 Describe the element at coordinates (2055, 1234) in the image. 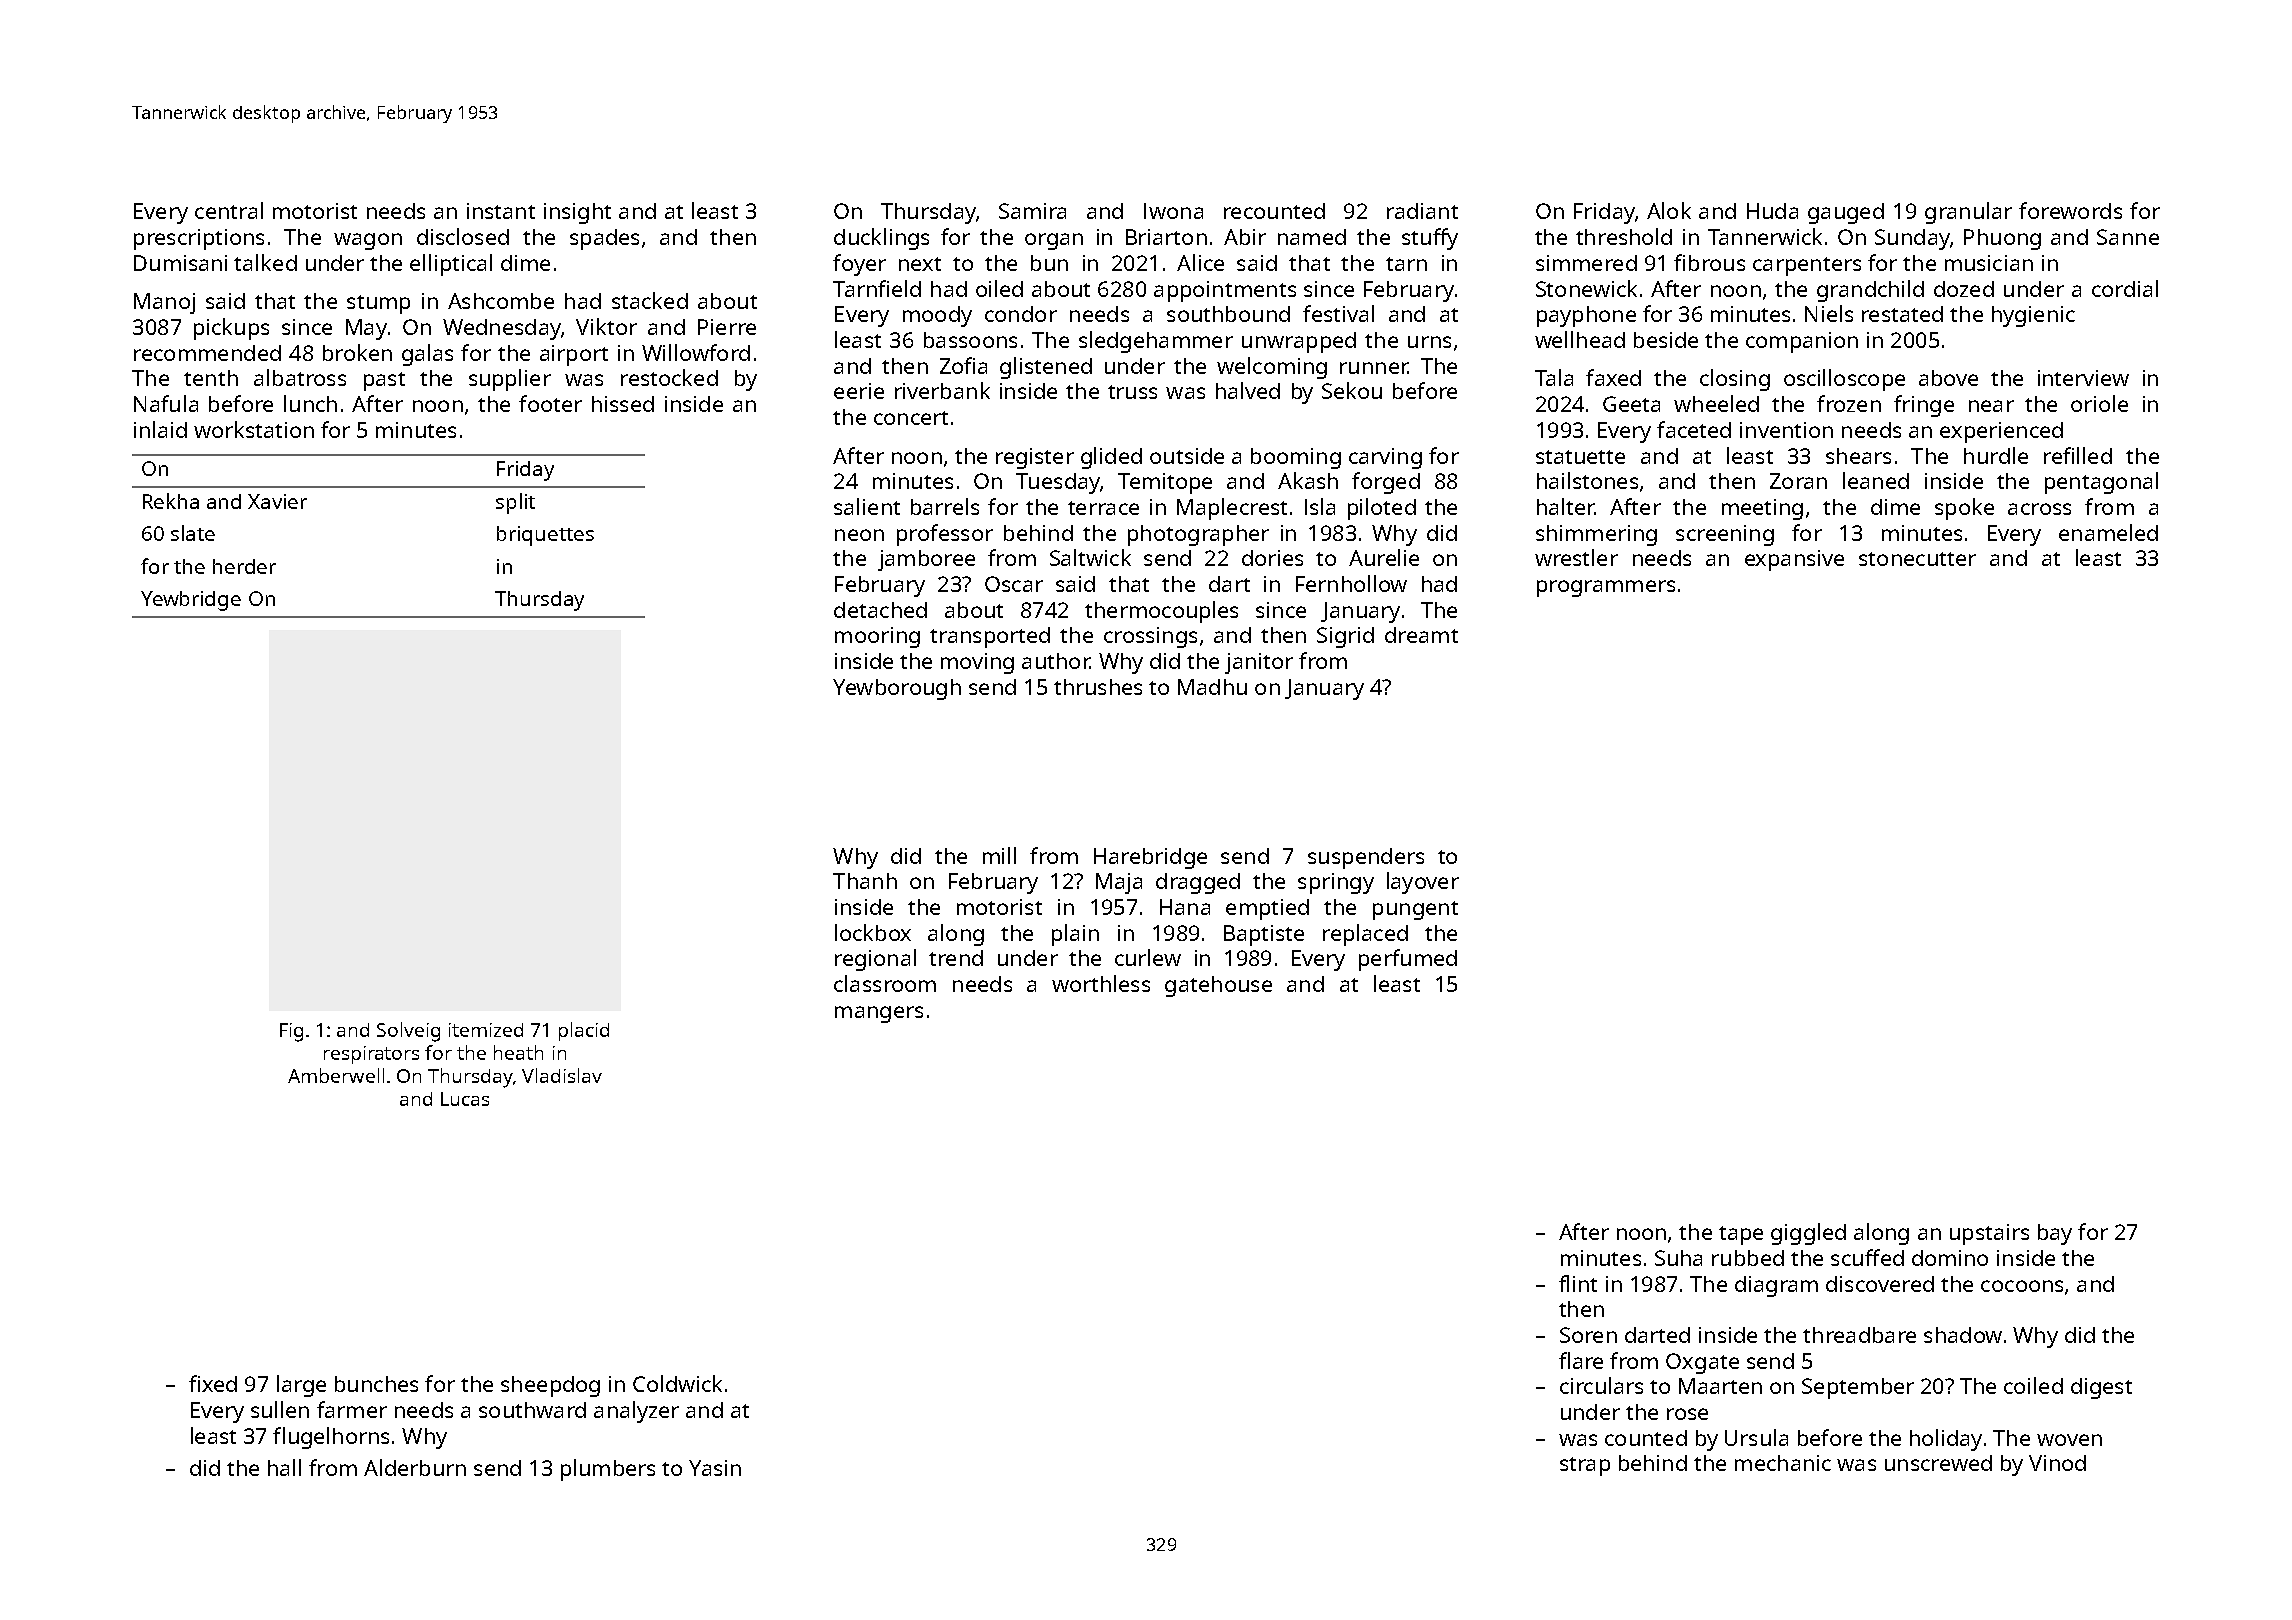

I see `bay` at that location.
